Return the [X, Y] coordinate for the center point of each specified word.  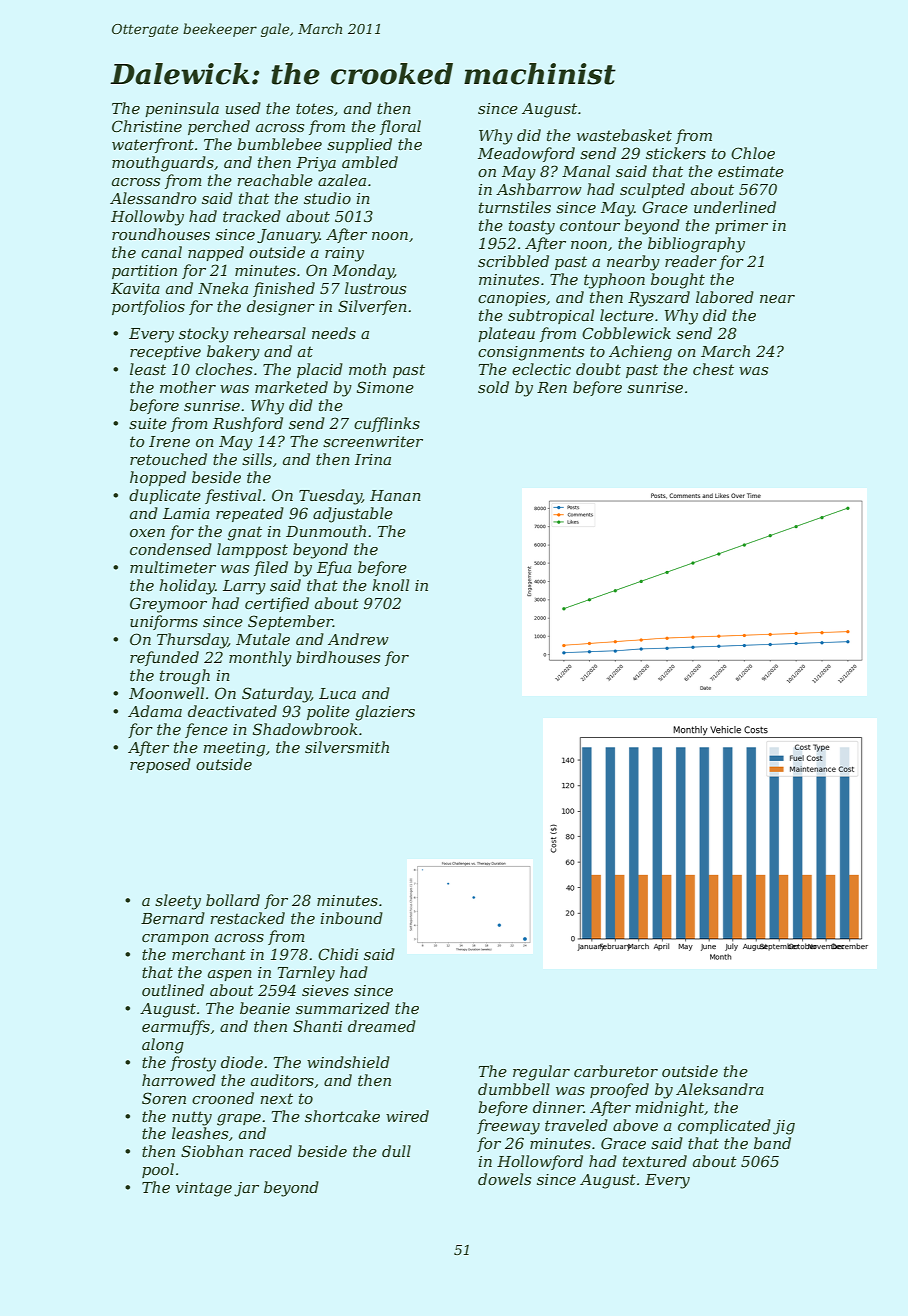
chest [713, 369]
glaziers [385, 713]
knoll [390, 585]
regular [541, 1073]
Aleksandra [720, 1089]
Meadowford [526, 154]
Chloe [753, 153]
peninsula [182, 109]
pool [158, 1170]
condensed [171, 549]
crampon [175, 939]
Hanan [395, 495]
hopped [158, 478]
